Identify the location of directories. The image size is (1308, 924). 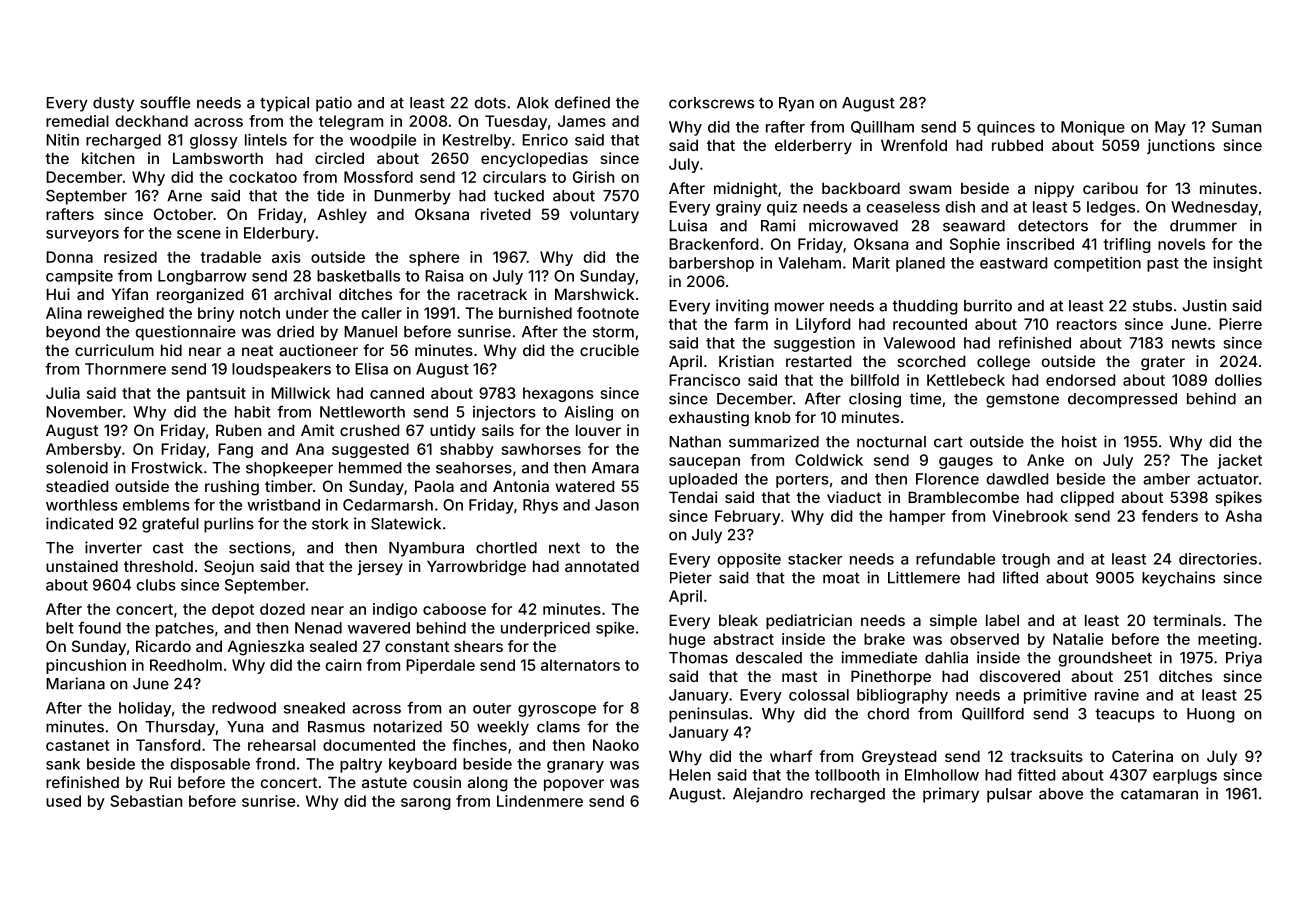
(1218, 559).
